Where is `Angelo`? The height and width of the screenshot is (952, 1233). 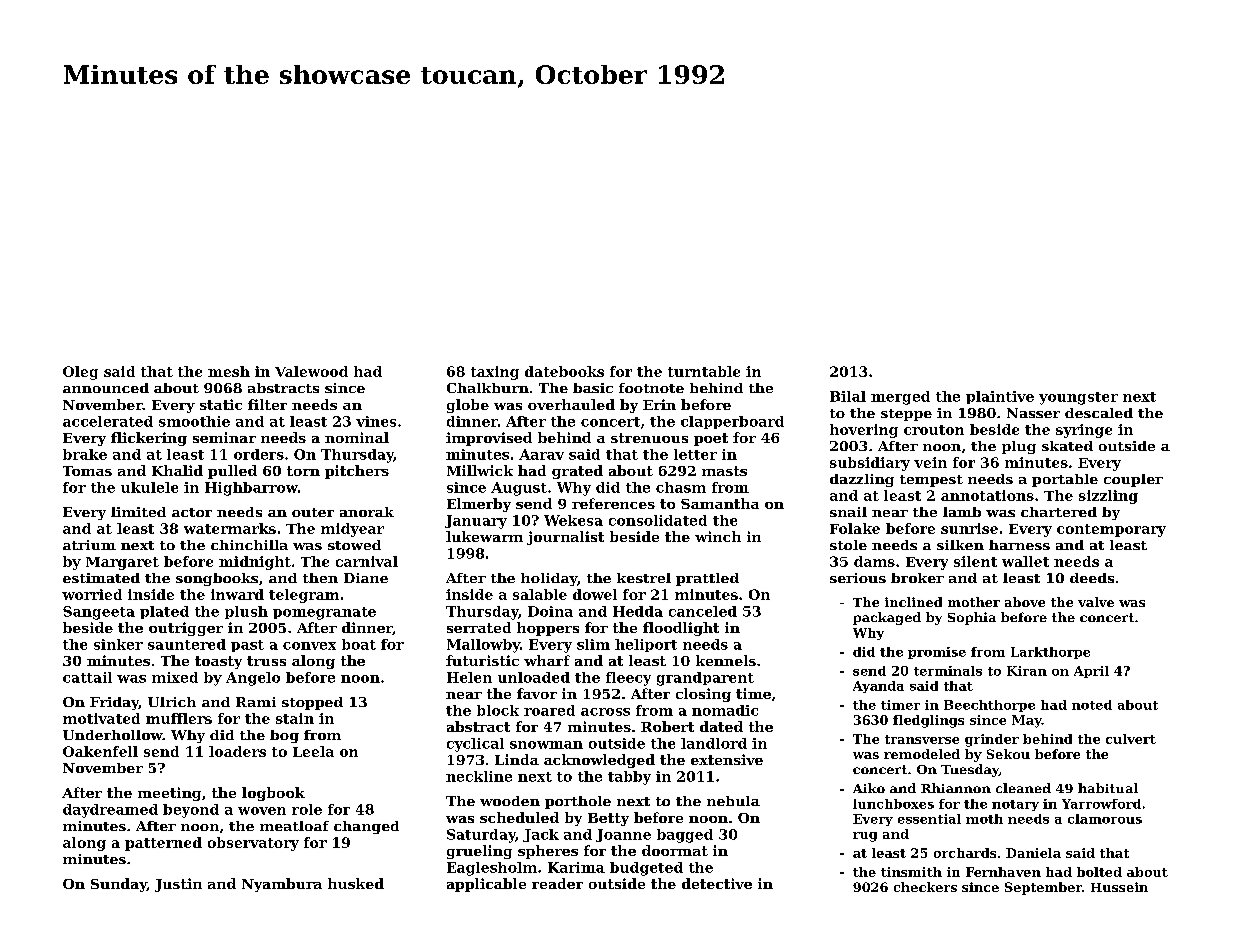
Angelo is located at coordinates (253, 679).
